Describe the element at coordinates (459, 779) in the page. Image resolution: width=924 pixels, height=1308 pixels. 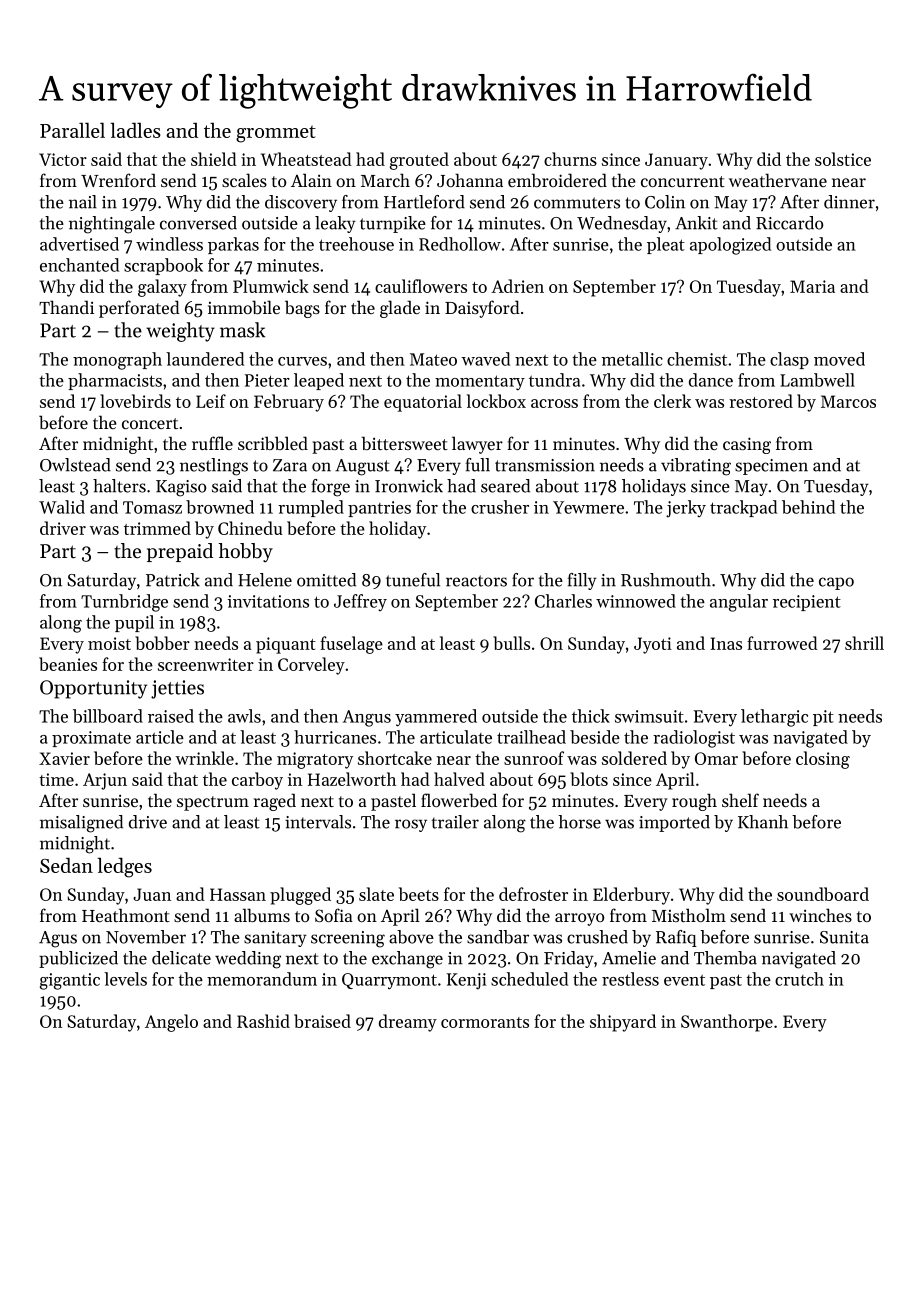
I see `halved` at that location.
